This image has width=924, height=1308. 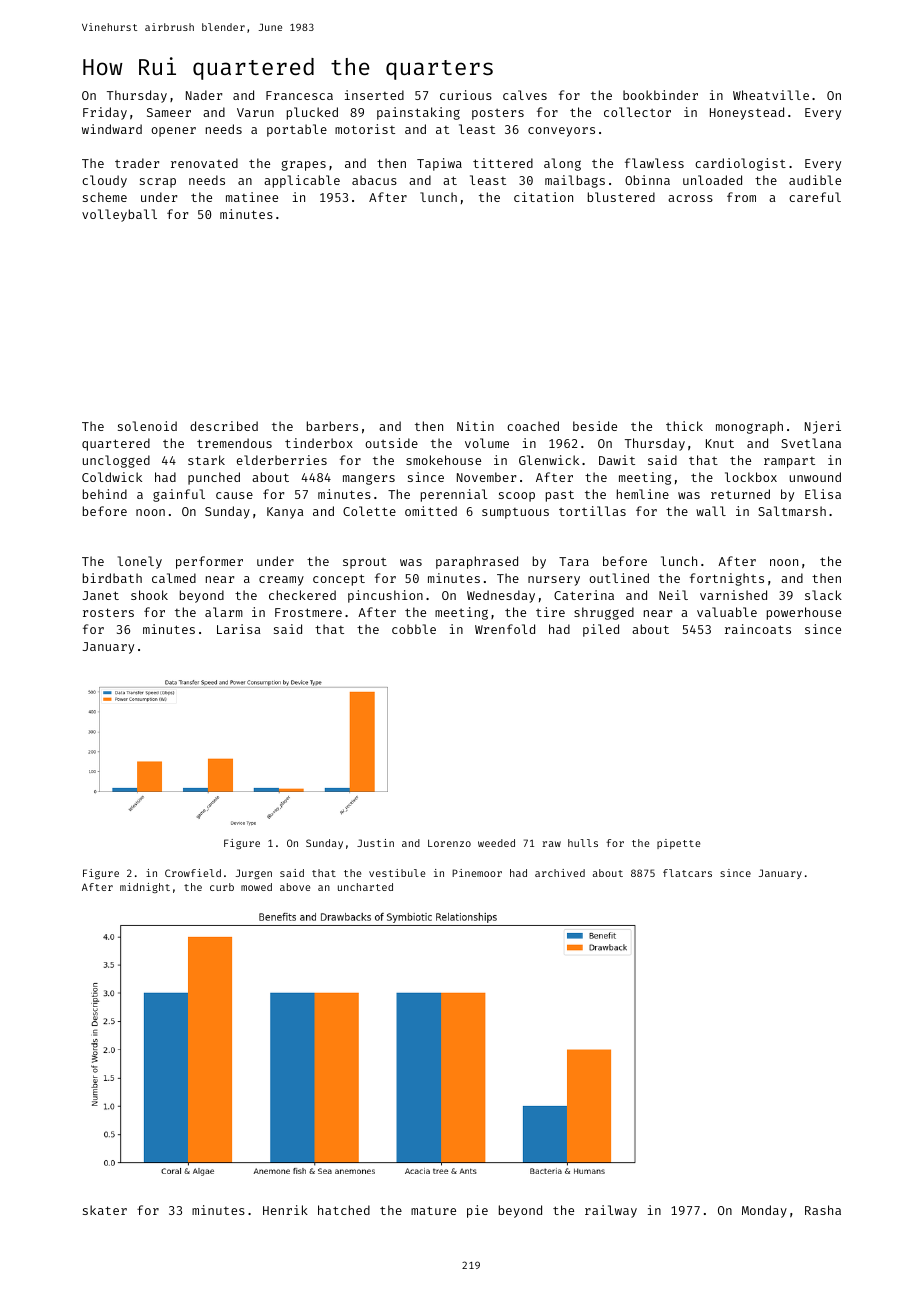 What do you see at coordinates (105, 1210) in the image?
I see `skater` at bounding box center [105, 1210].
